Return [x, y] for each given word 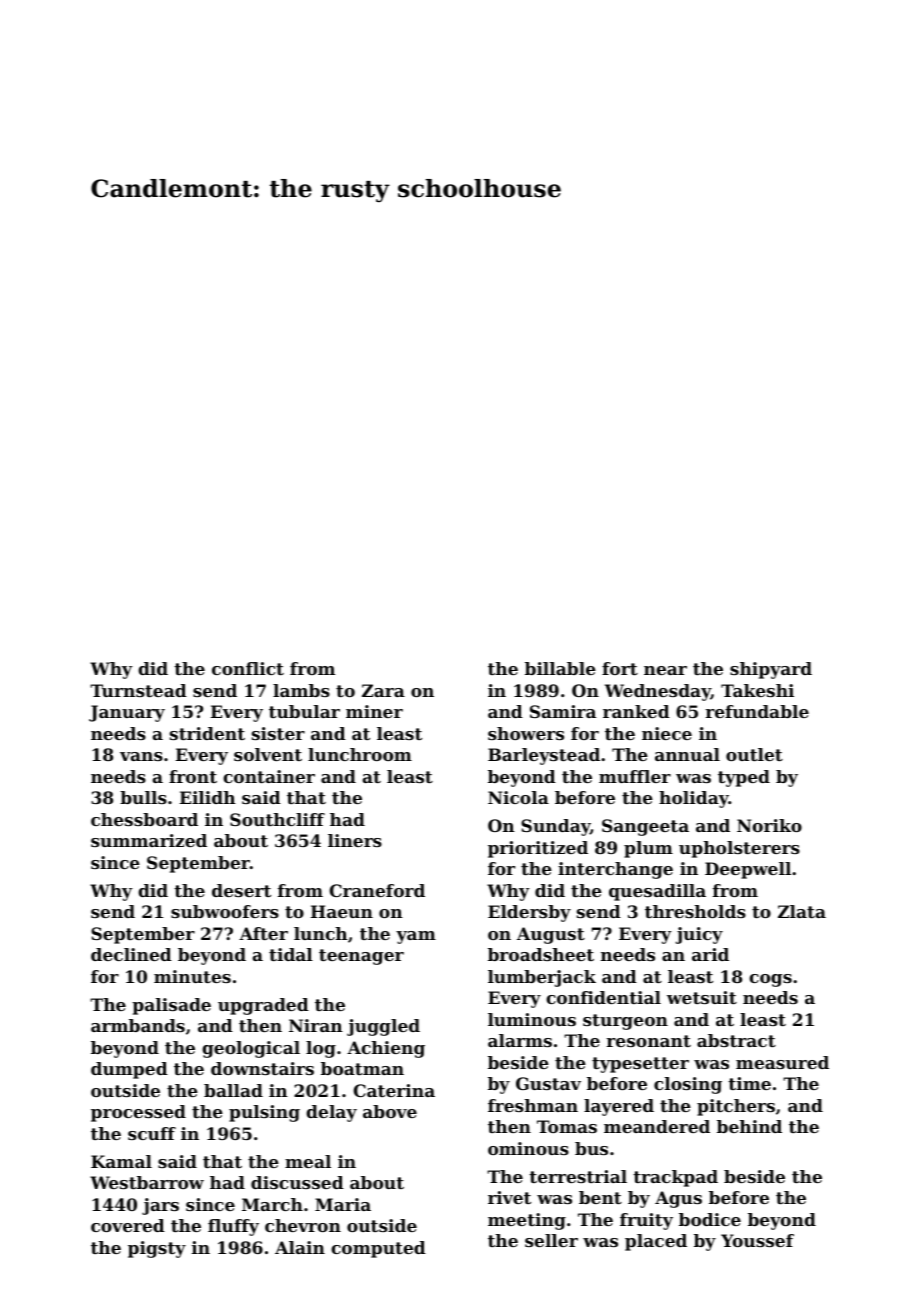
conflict [248, 668]
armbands [138, 1025]
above [390, 1111]
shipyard [771, 670]
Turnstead [138, 690]
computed [378, 1249]
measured [782, 1062]
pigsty [157, 1249]
